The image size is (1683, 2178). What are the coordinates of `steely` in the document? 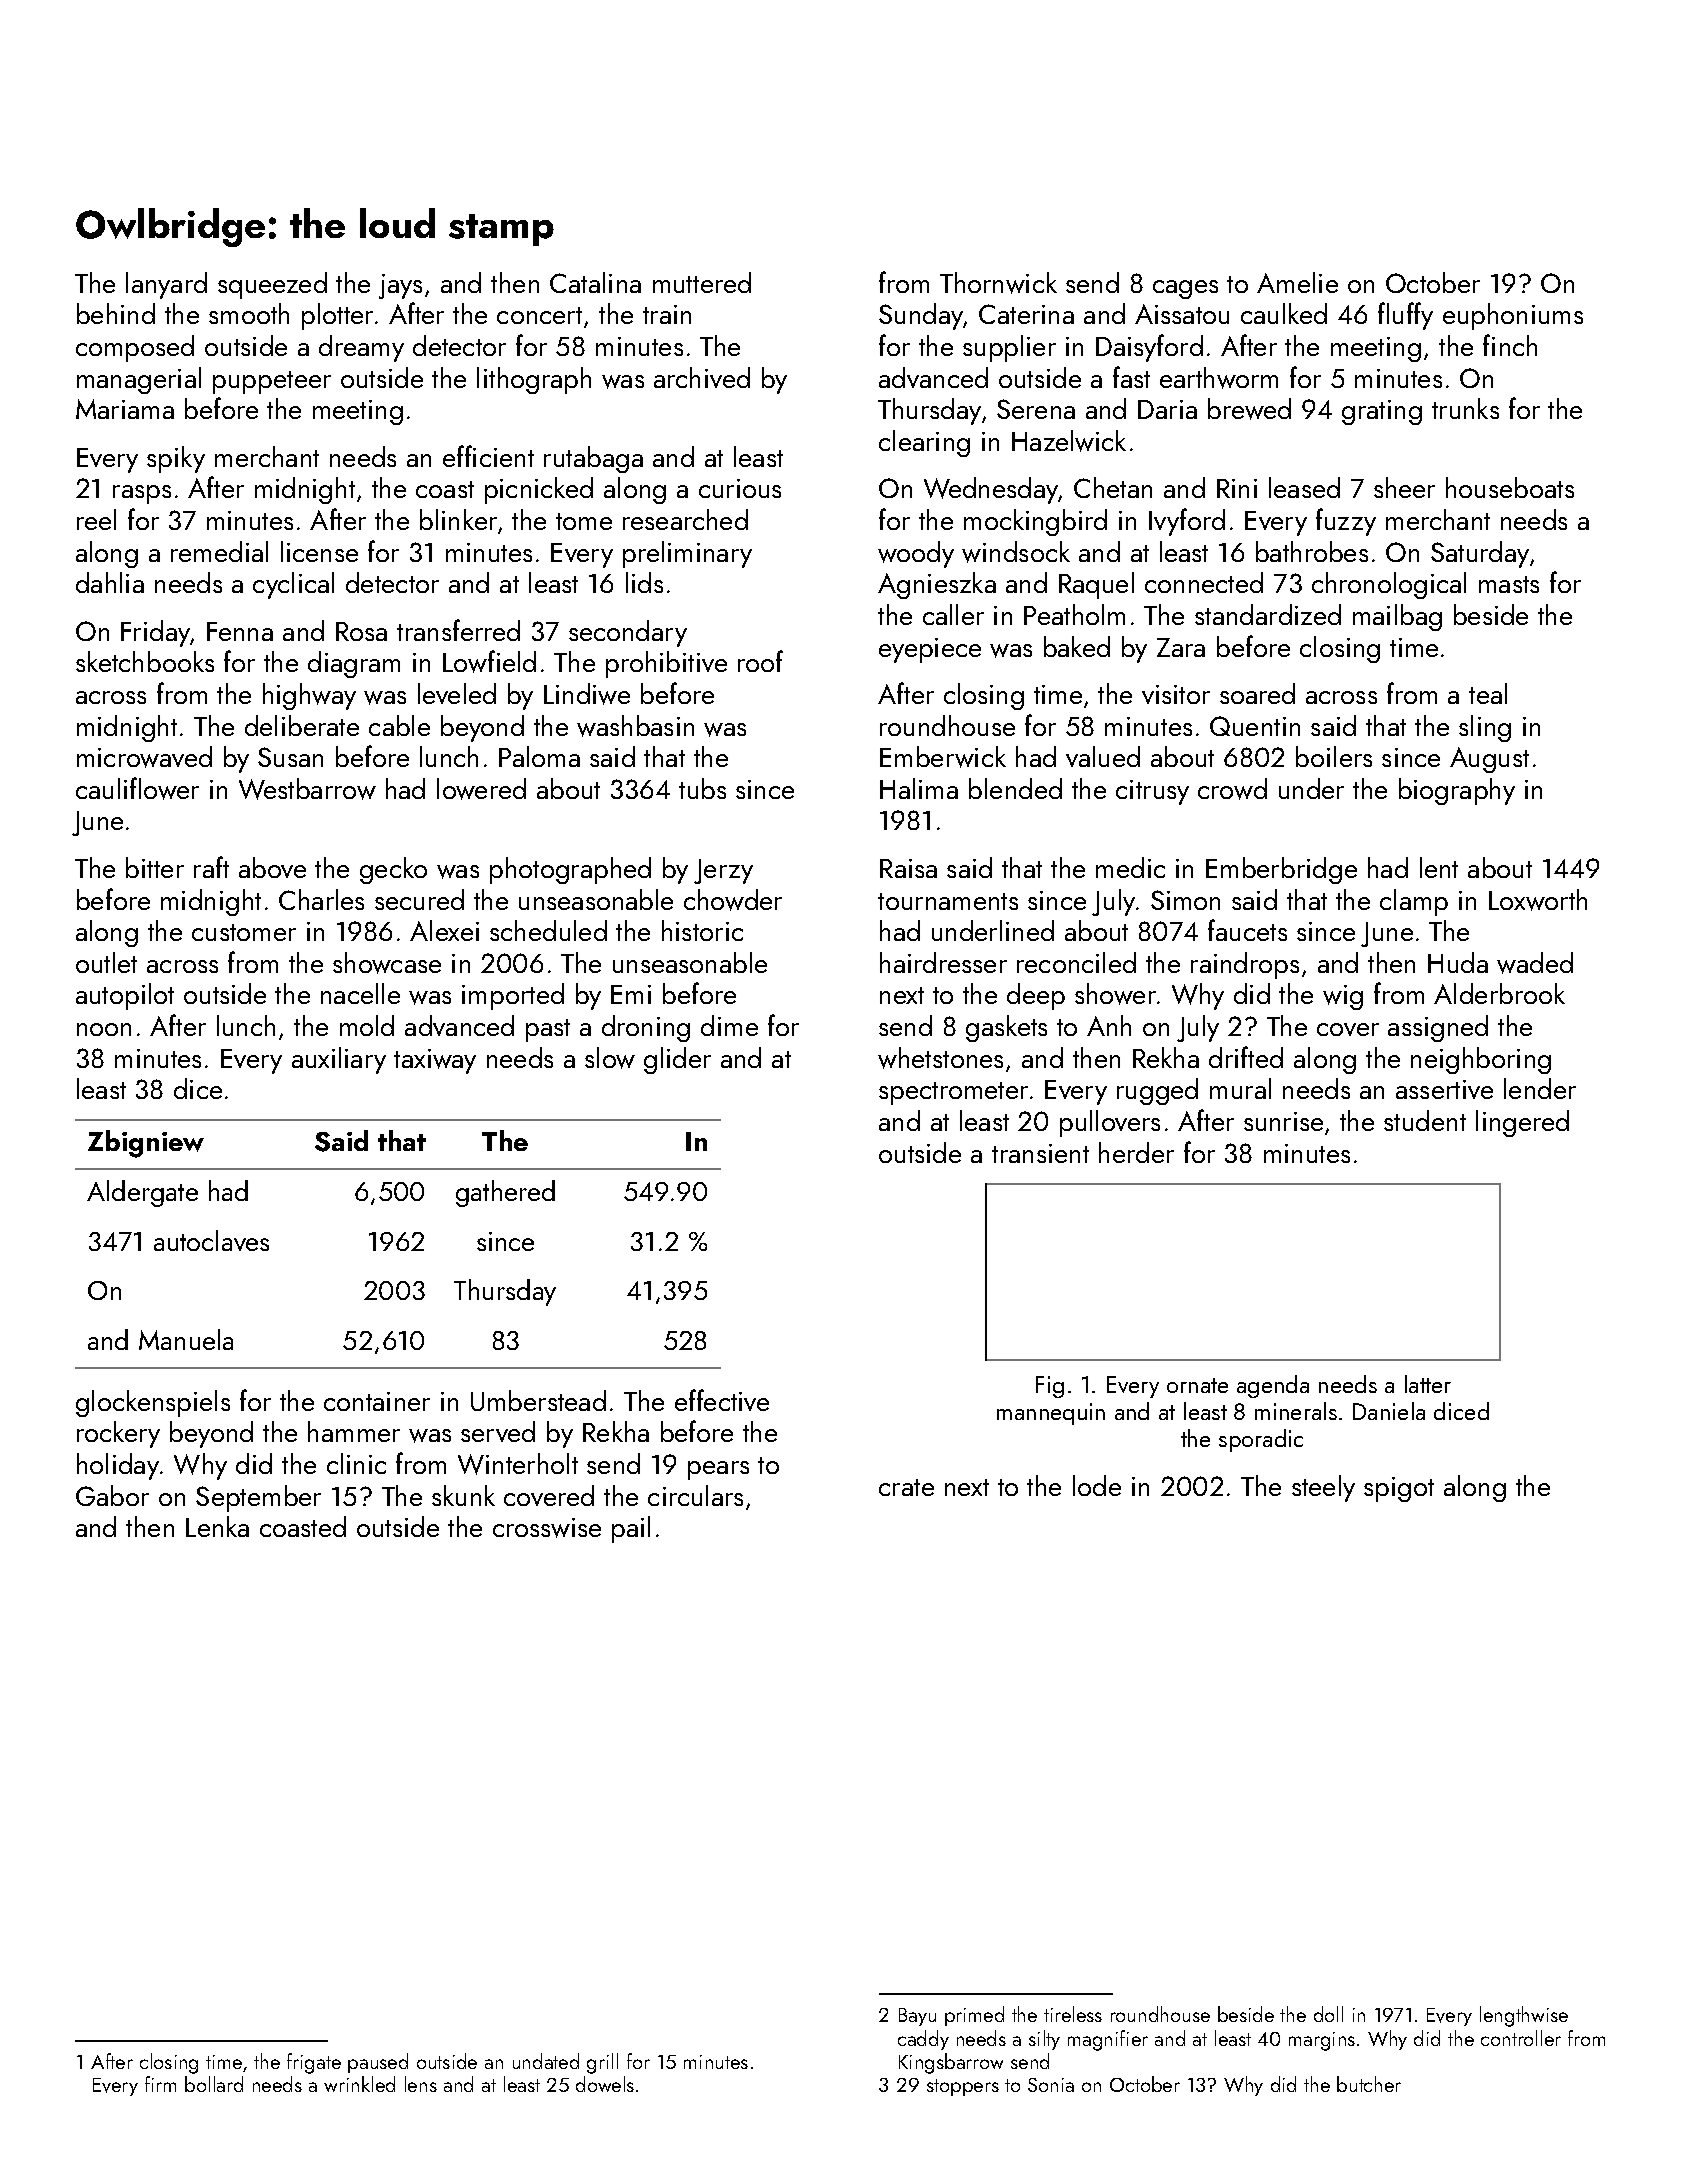 It's located at (1323, 1488).
